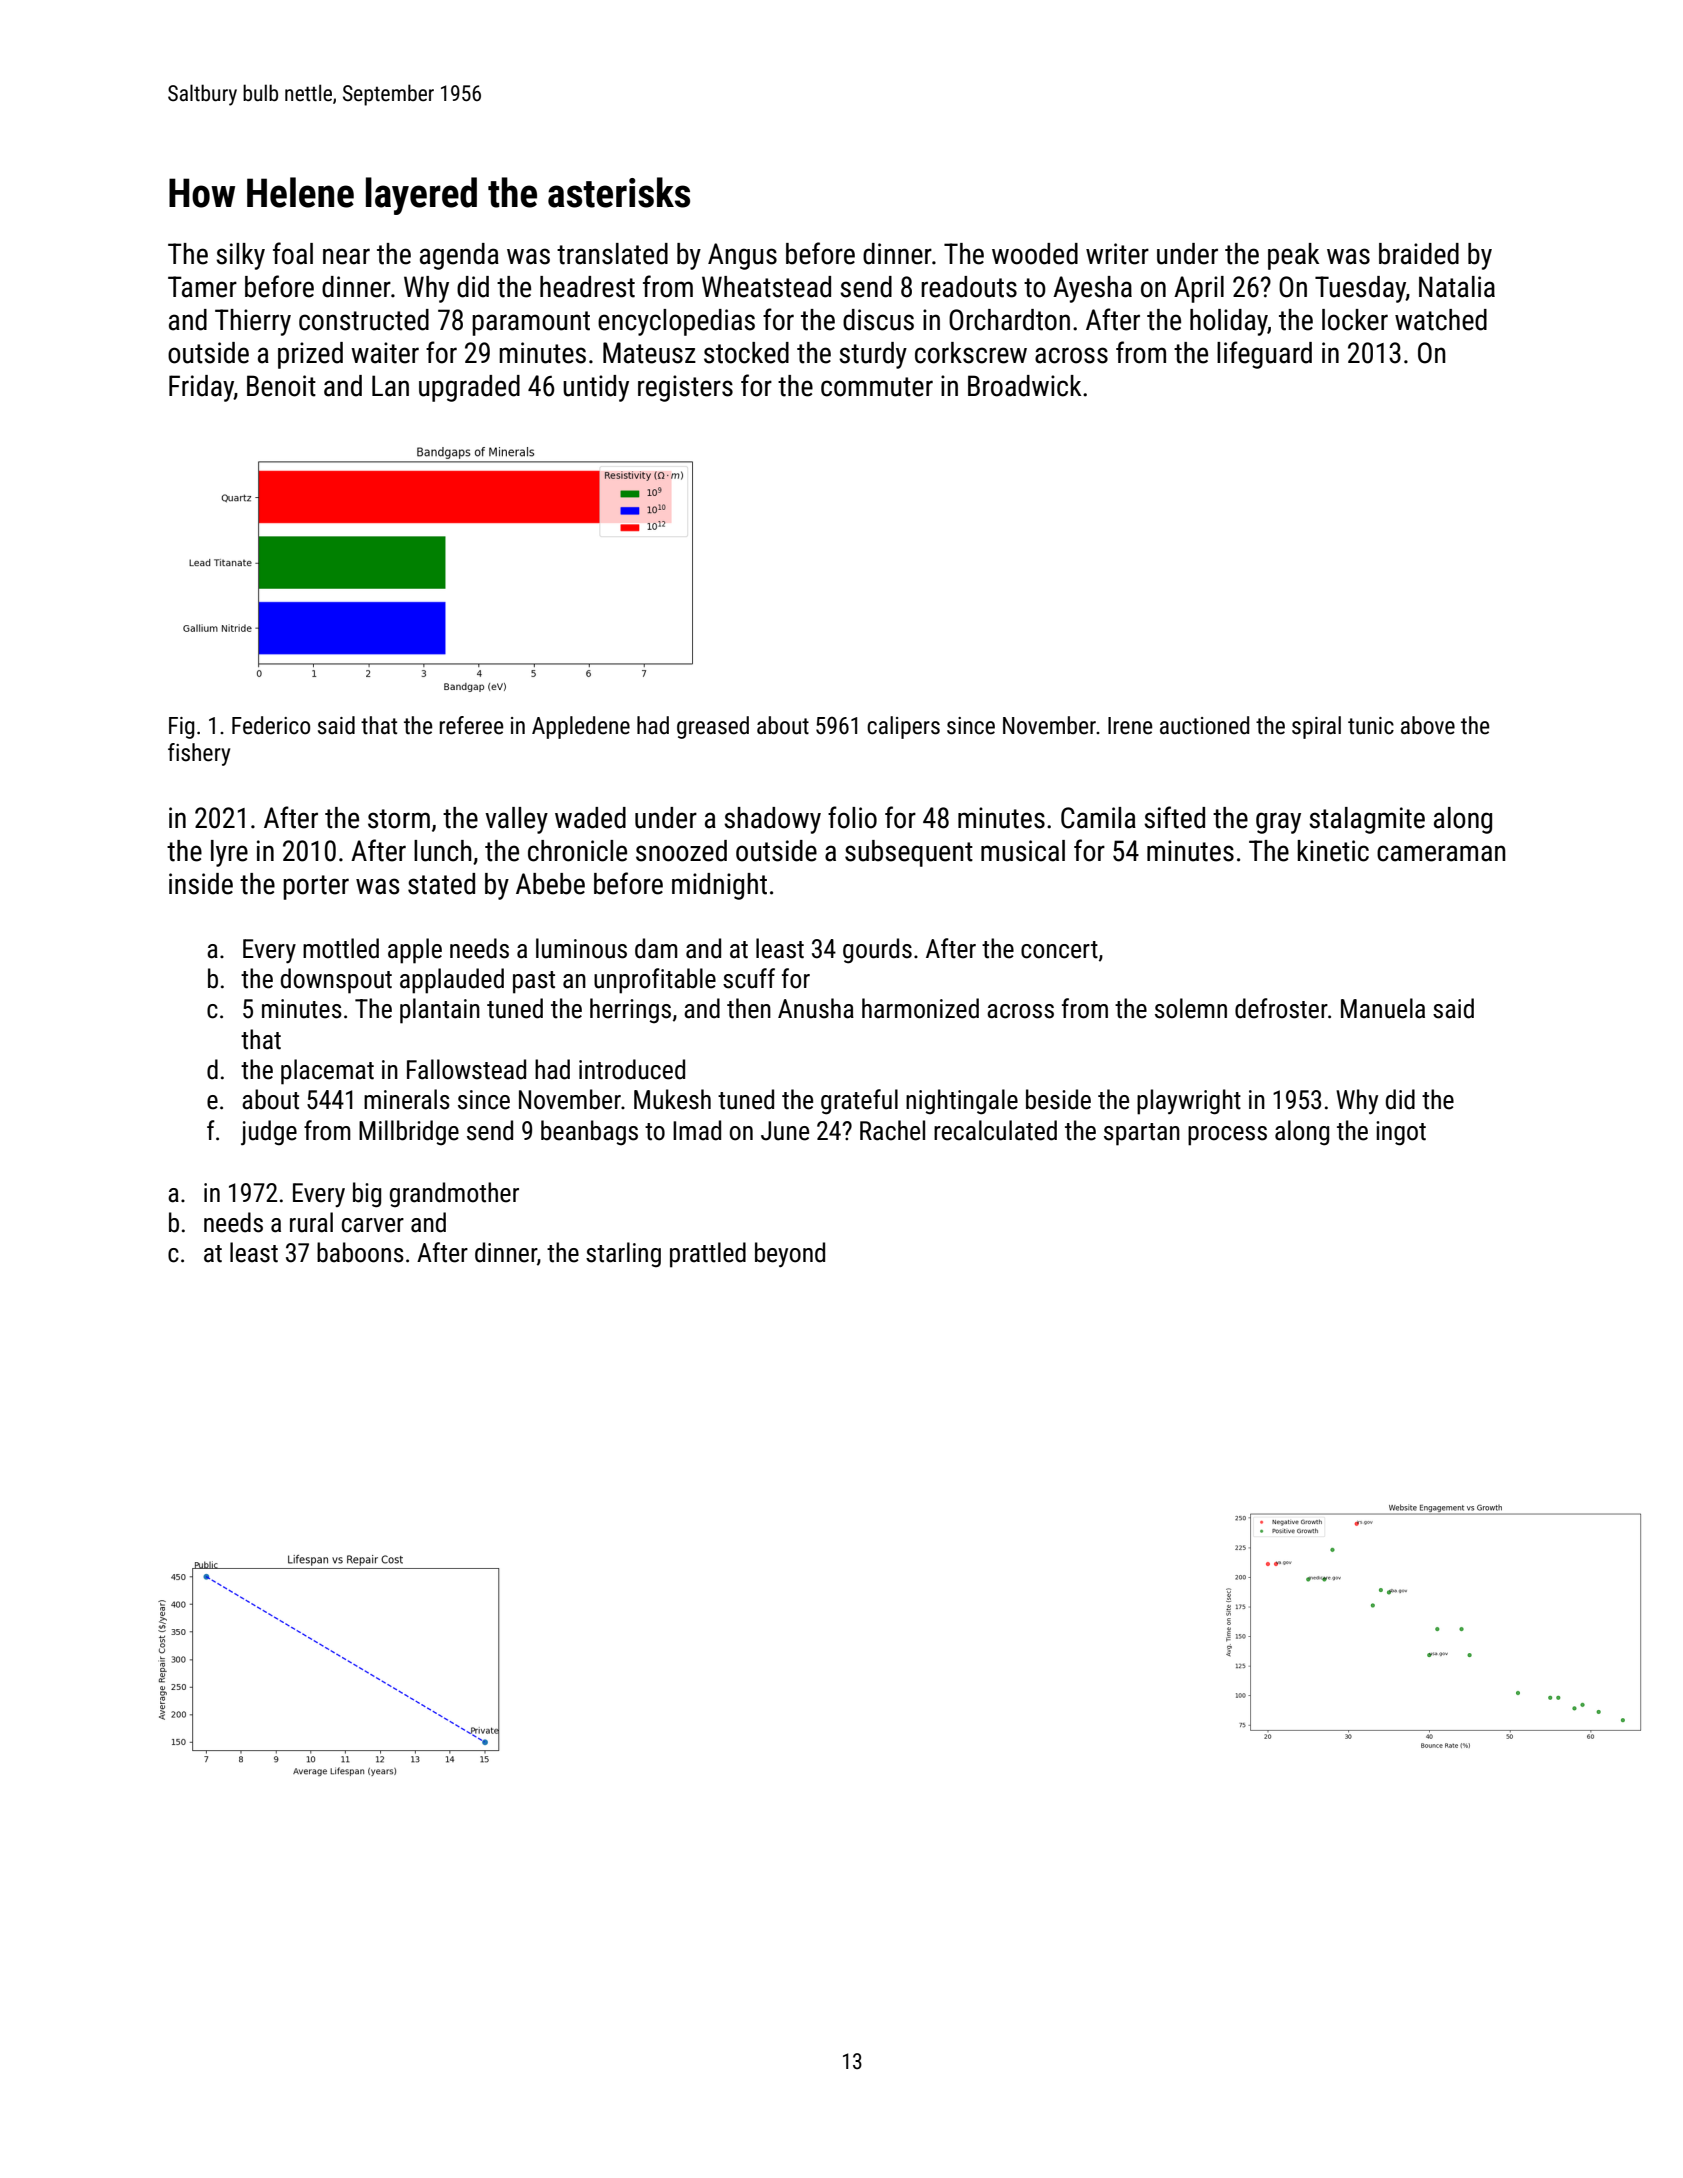  I want to click on watched, so click(1441, 320).
